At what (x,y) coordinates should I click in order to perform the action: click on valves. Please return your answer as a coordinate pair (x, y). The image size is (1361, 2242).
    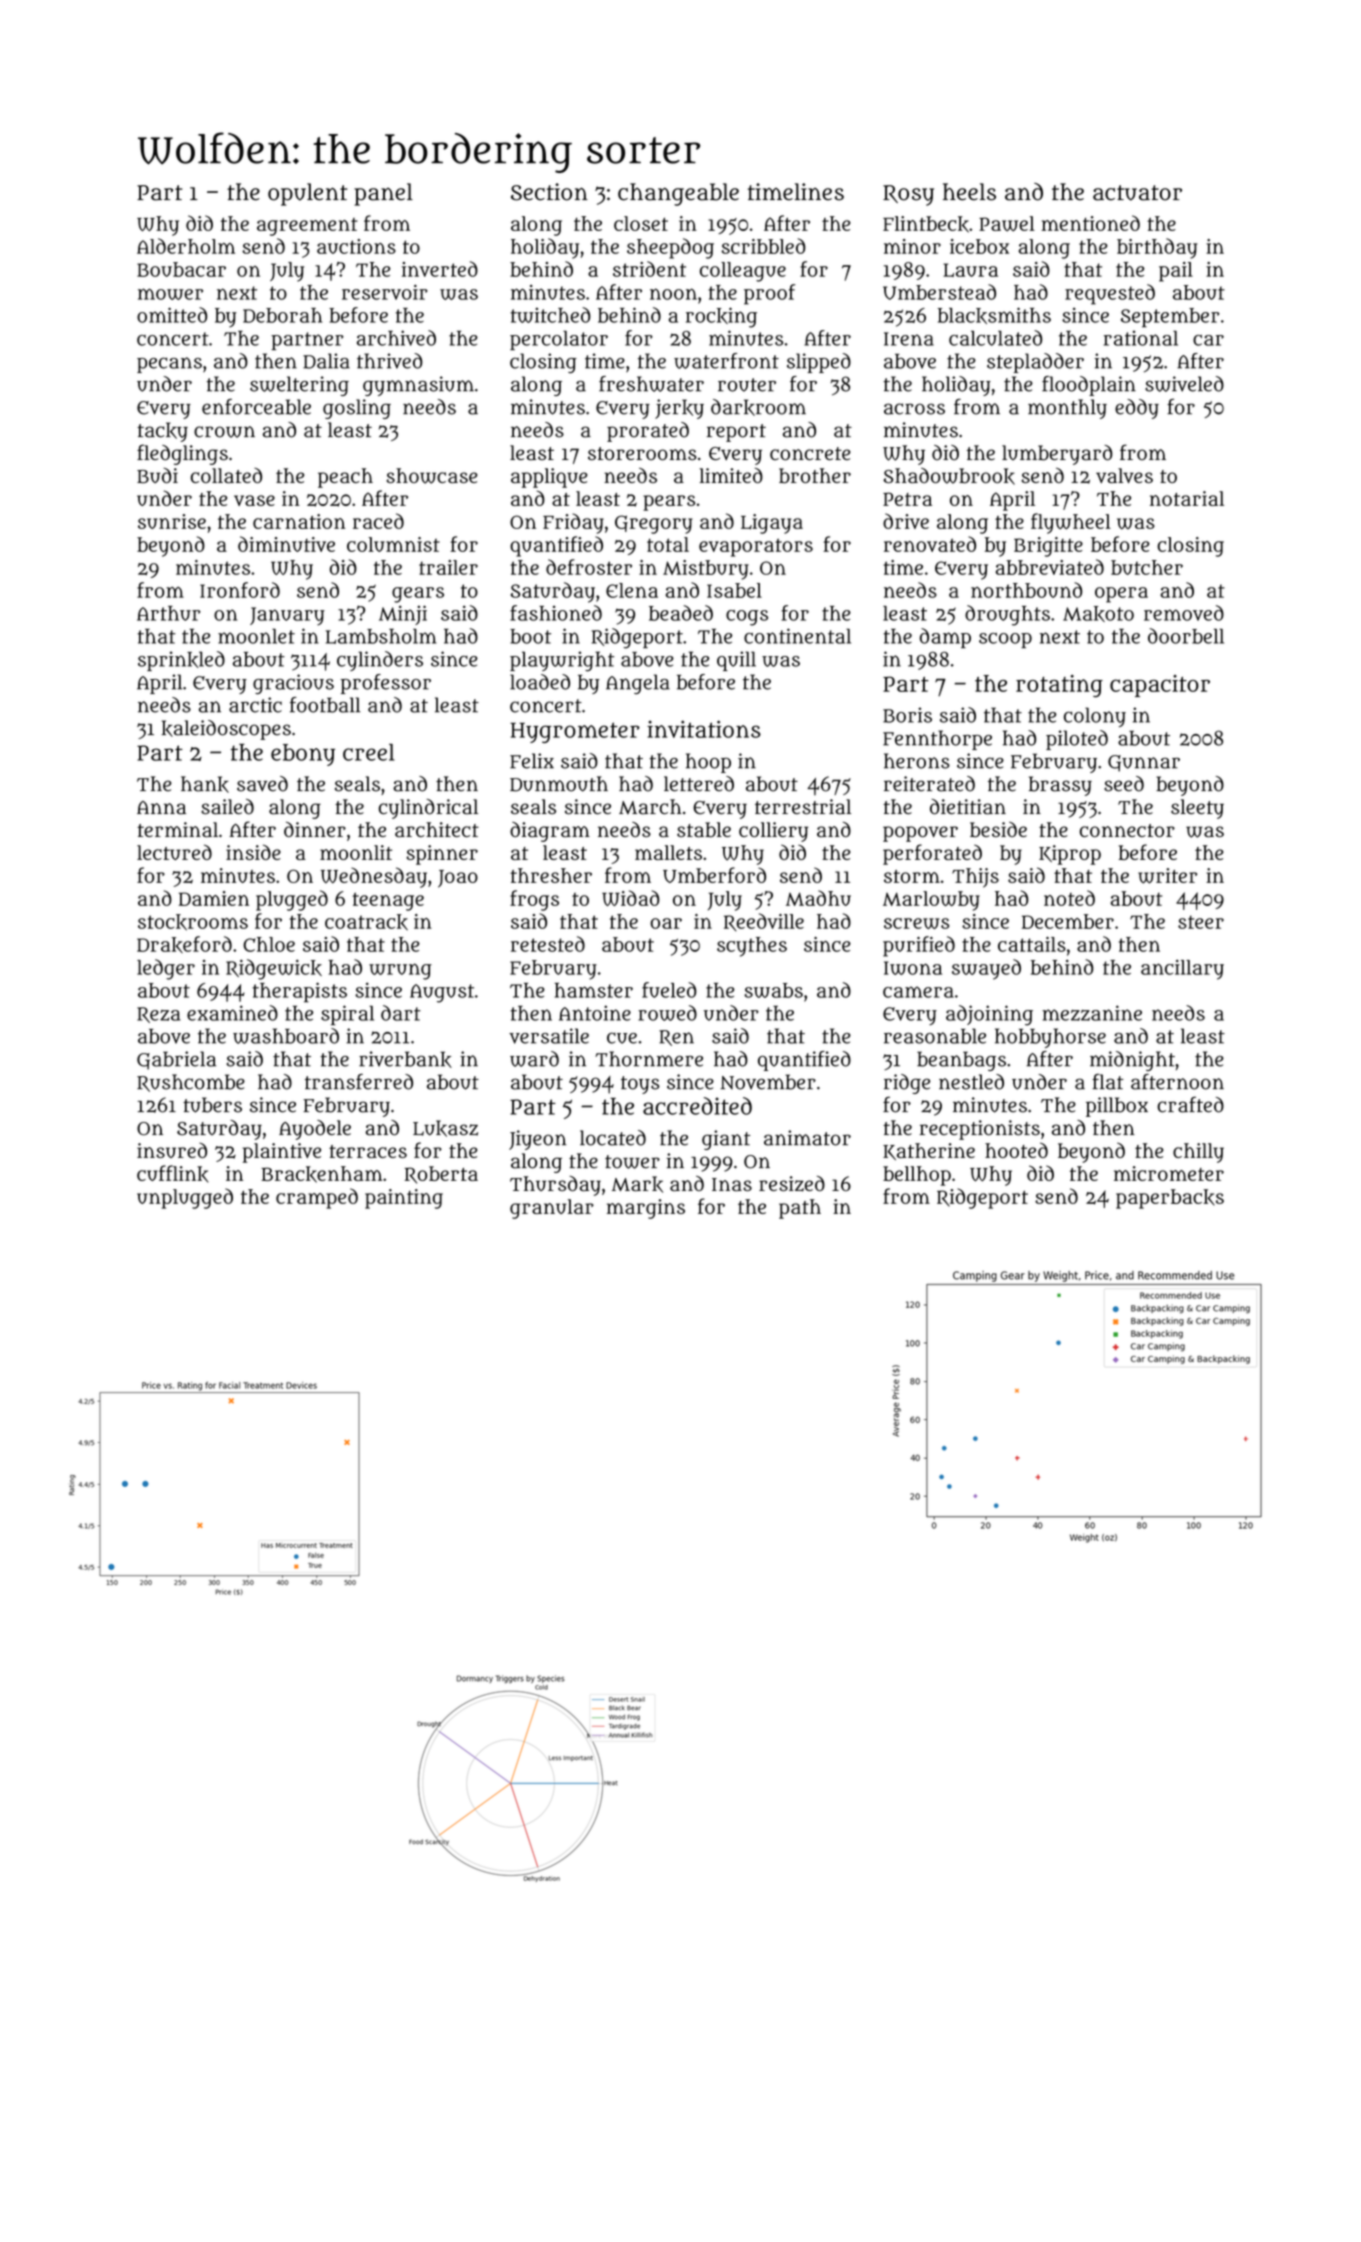
    Looking at the image, I should click on (1124, 475).
